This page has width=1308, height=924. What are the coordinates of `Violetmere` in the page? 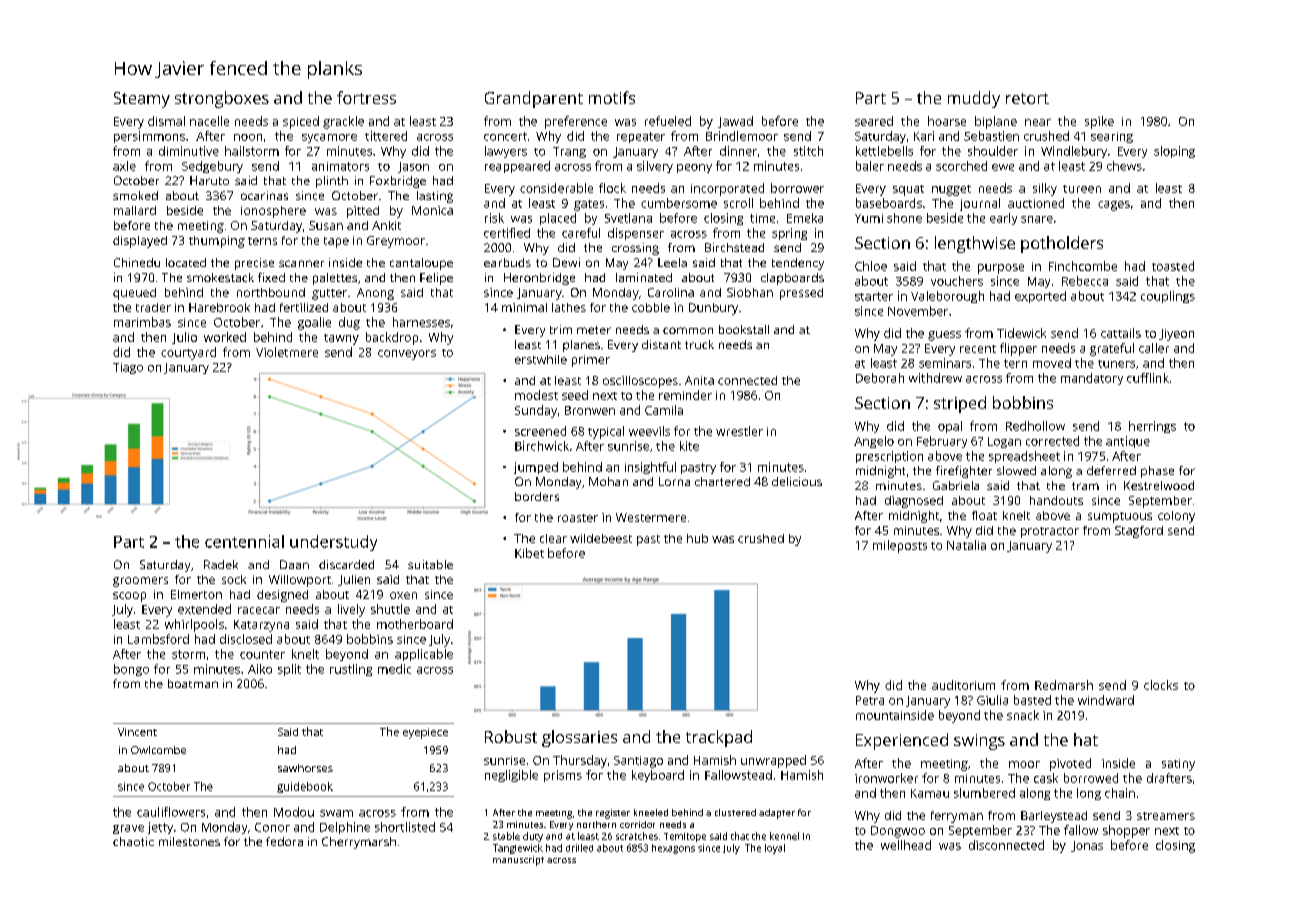 It's located at (287, 352).
